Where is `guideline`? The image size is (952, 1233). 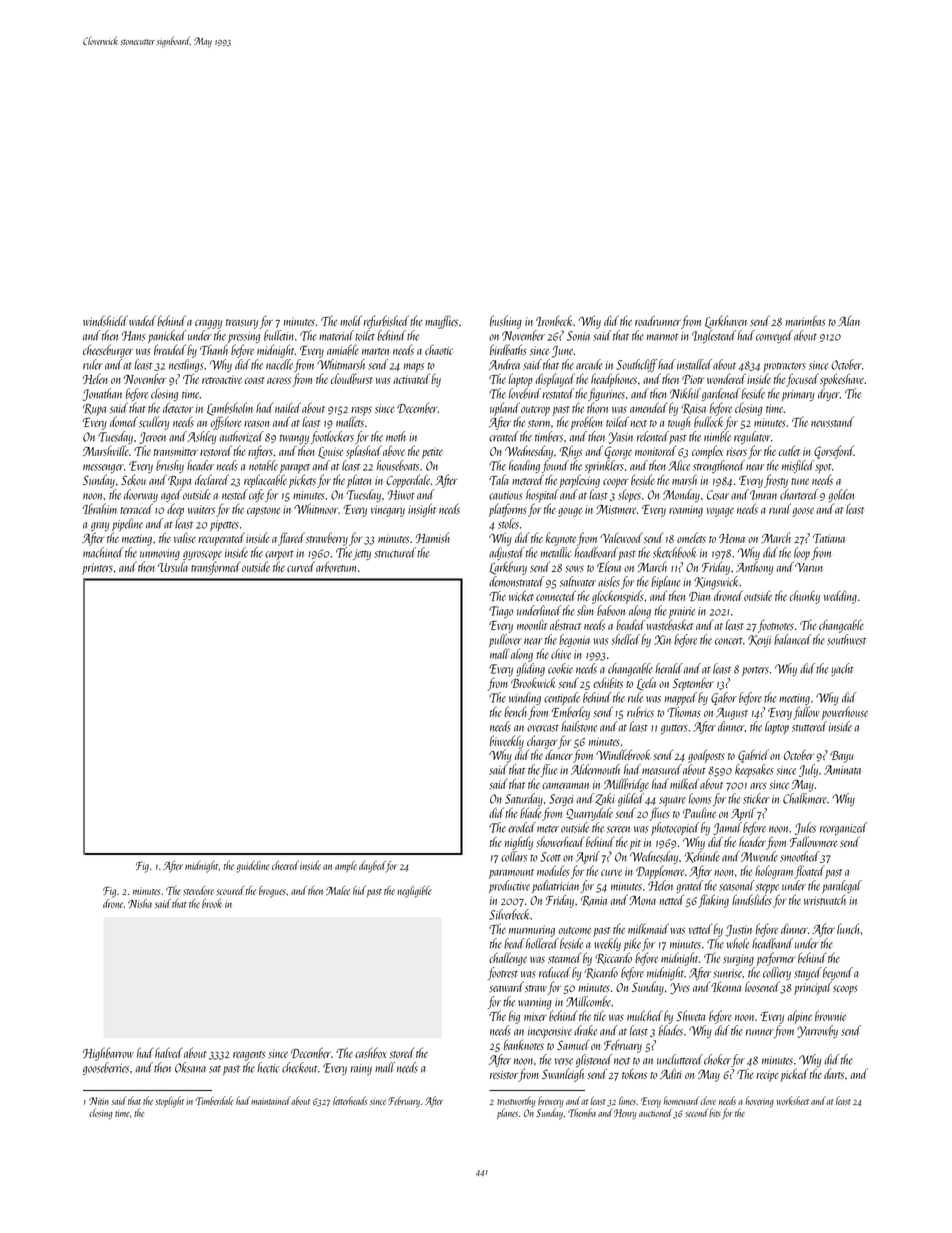 guideline is located at coordinates (253, 867).
